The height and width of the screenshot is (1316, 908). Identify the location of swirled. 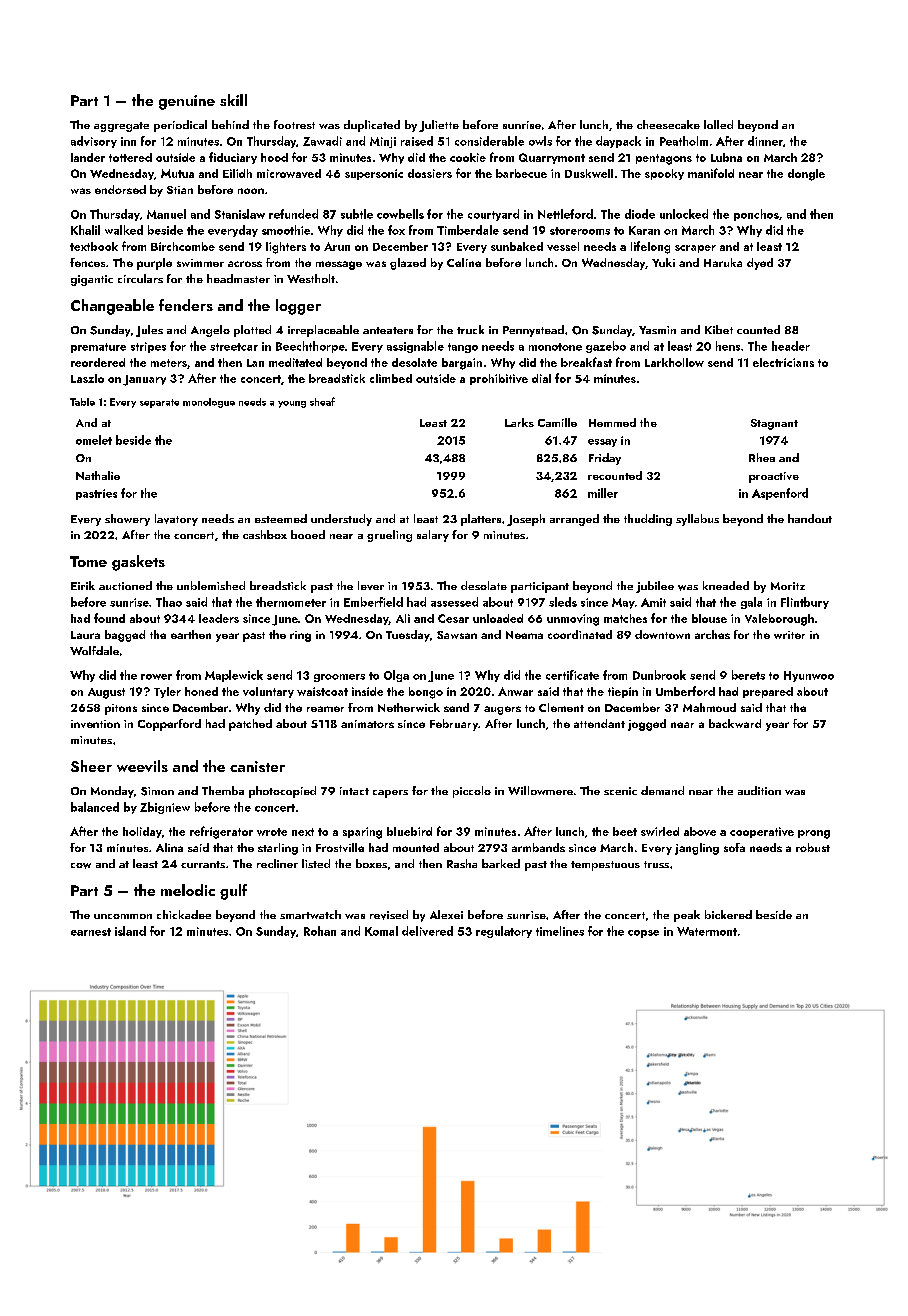
(660, 831).
